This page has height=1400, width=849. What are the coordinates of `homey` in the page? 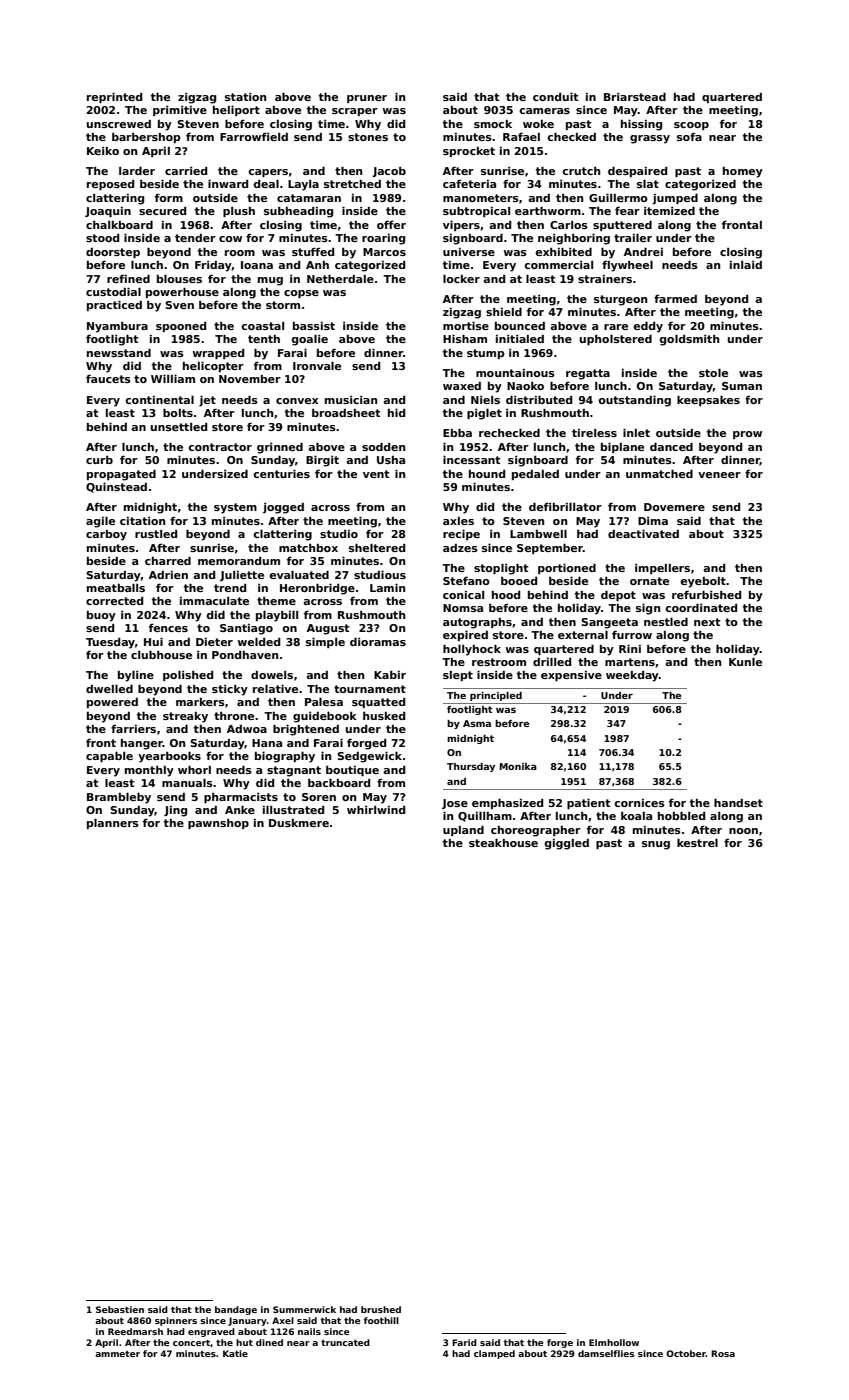 It's located at (743, 172).
